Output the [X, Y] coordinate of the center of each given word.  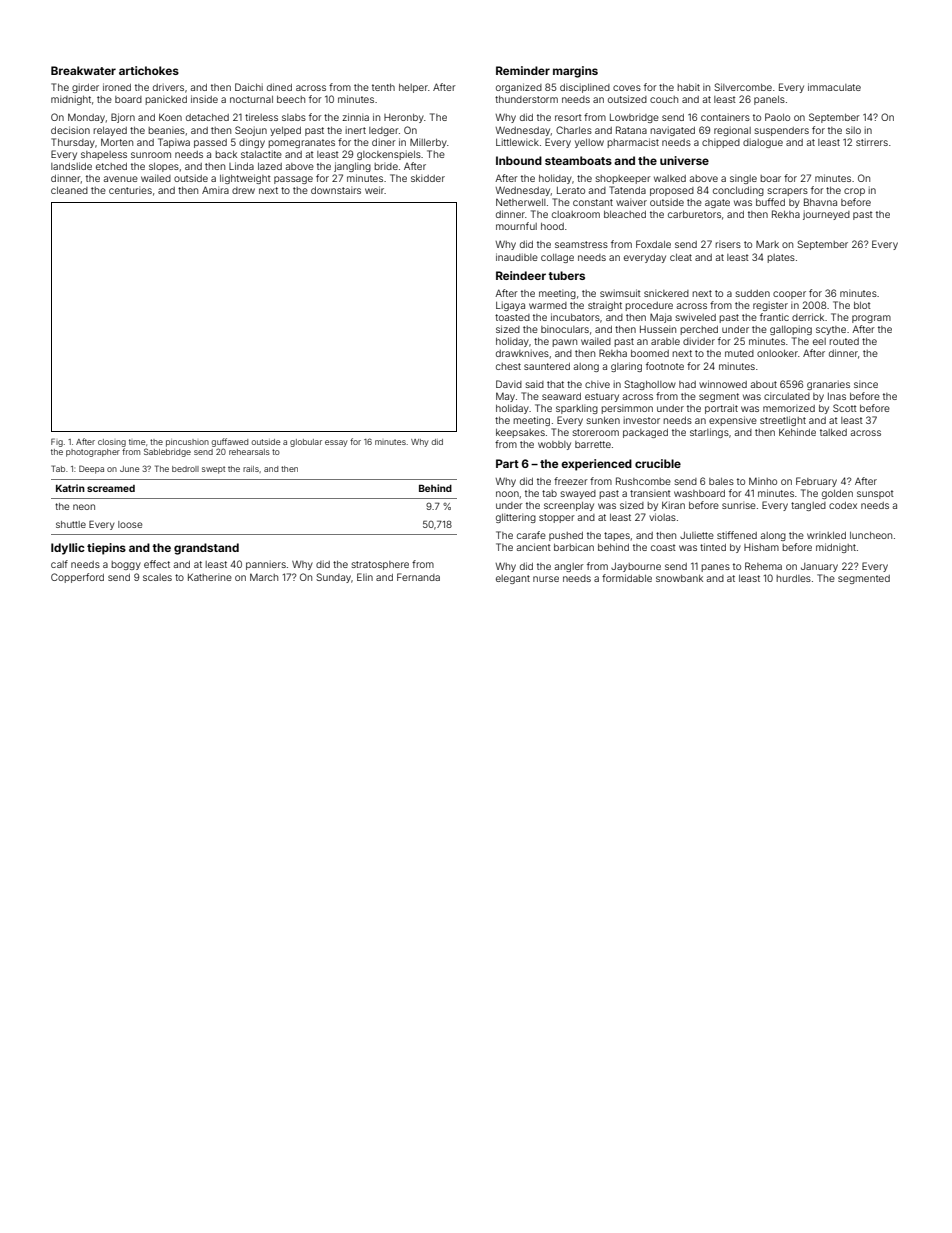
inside [204, 99]
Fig [57, 442]
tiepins [106, 549]
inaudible [517, 257]
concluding [738, 191]
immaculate [834, 87]
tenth [383, 87]
